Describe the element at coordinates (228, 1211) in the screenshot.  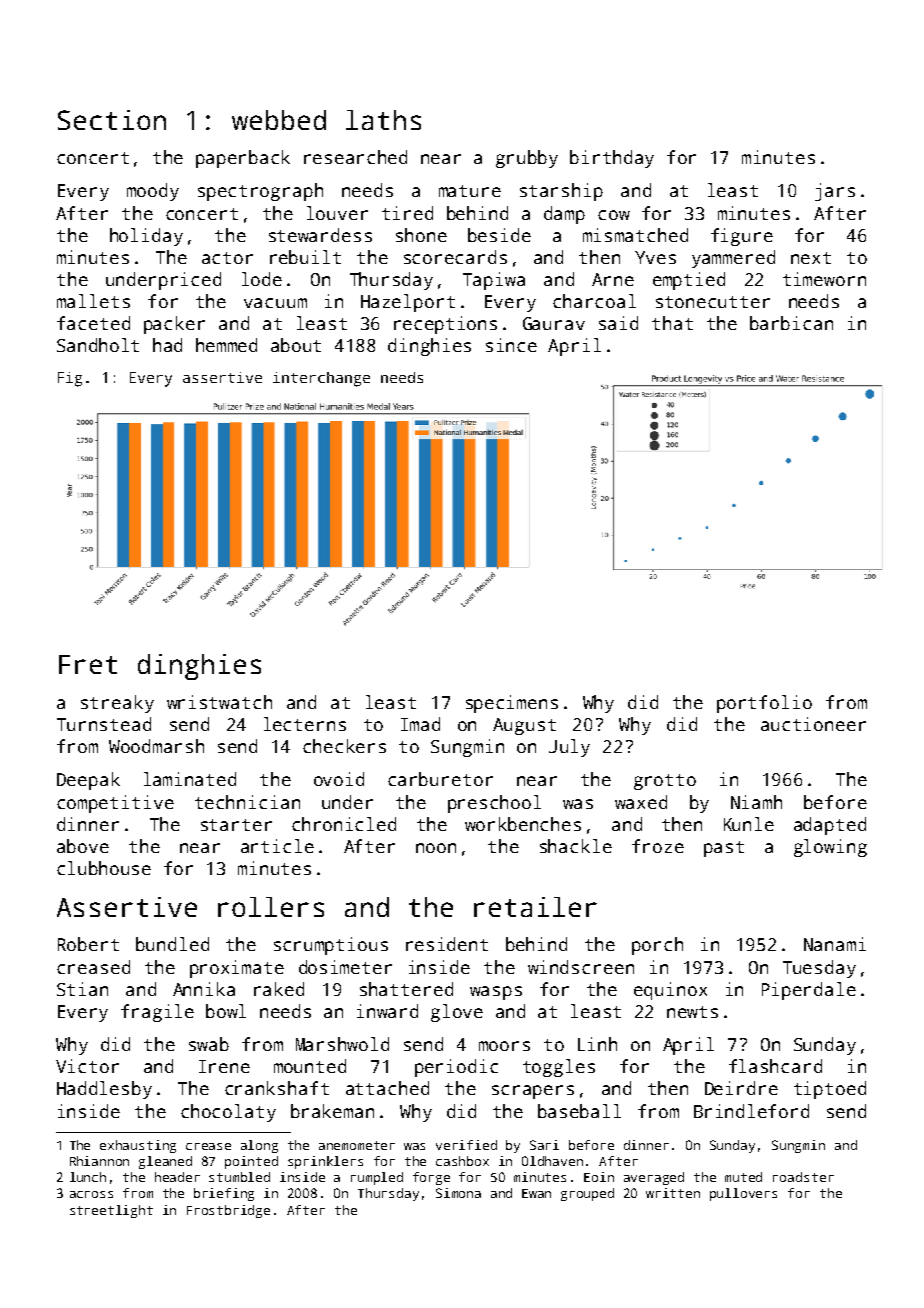
I see `Frostbridge` at that location.
